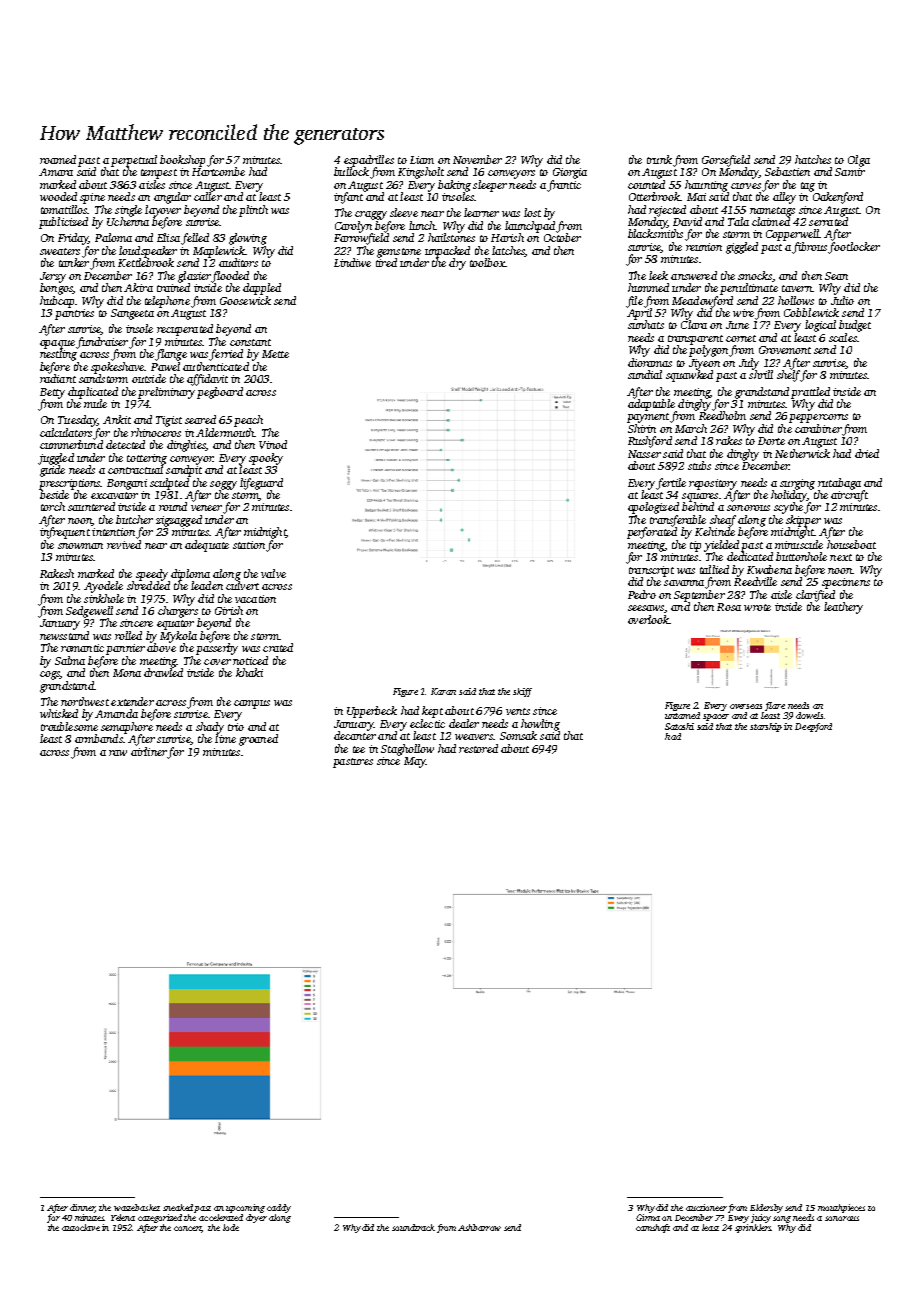 This screenshot has width=924, height=1308. What do you see at coordinates (273, 444) in the screenshot?
I see `Vinod` at bounding box center [273, 444].
